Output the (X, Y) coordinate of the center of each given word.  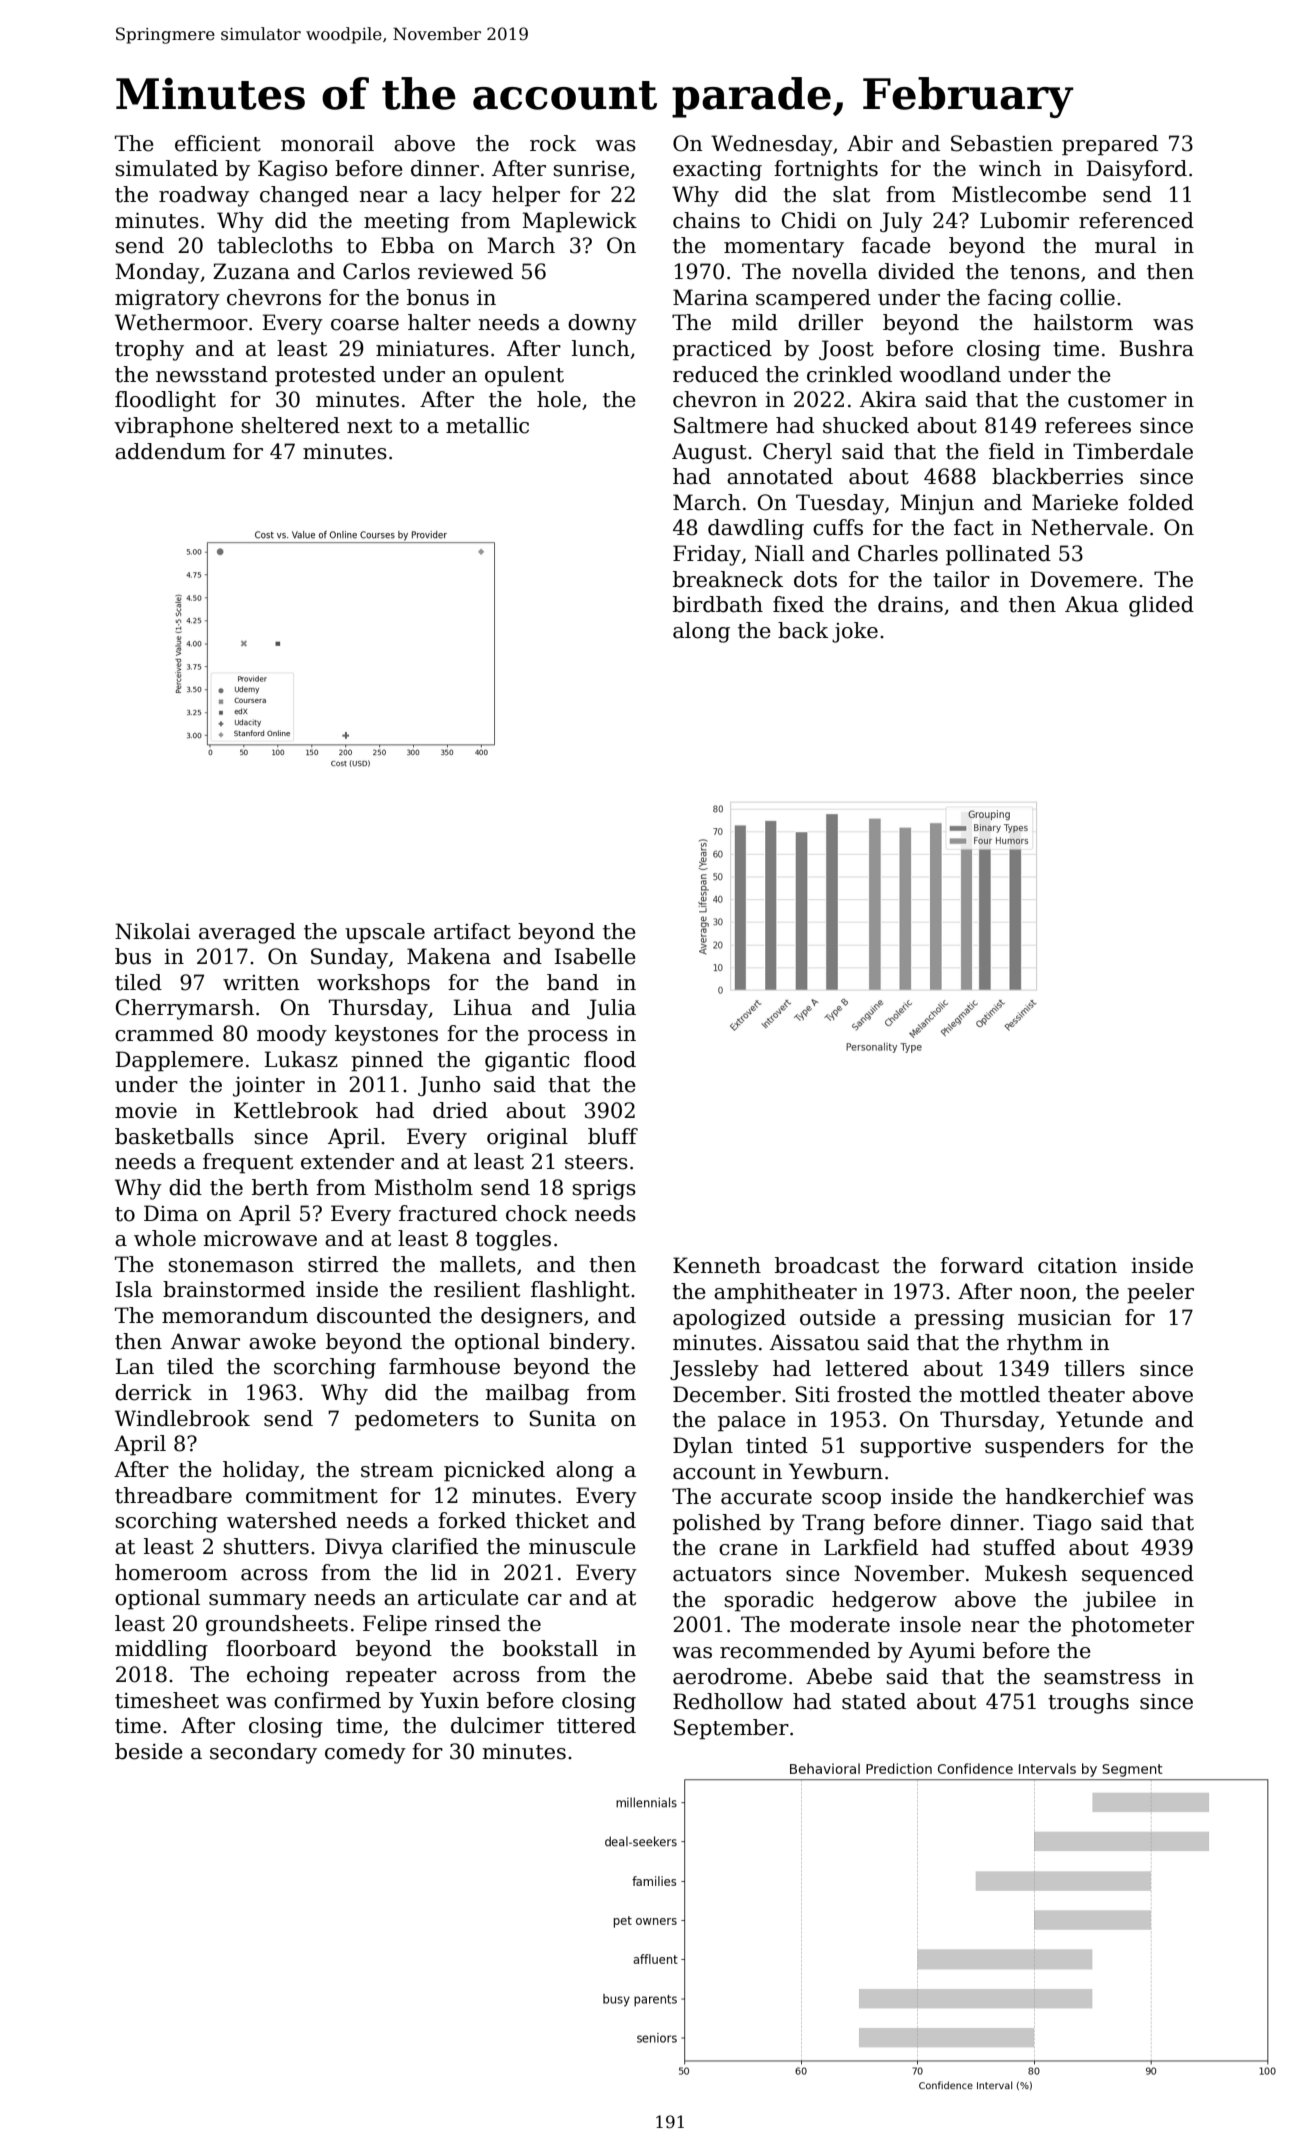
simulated (166, 168)
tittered (596, 1725)
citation (1077, 1266)
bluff (613, 1136)
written (261, 983)
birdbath (718, 604)
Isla (134, 1289)
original (527, 1138)
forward (982, 1265)
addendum (170, 451)
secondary (263, 1753)
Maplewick (579, 222)
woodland (950, 374)
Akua (1092, 604)
